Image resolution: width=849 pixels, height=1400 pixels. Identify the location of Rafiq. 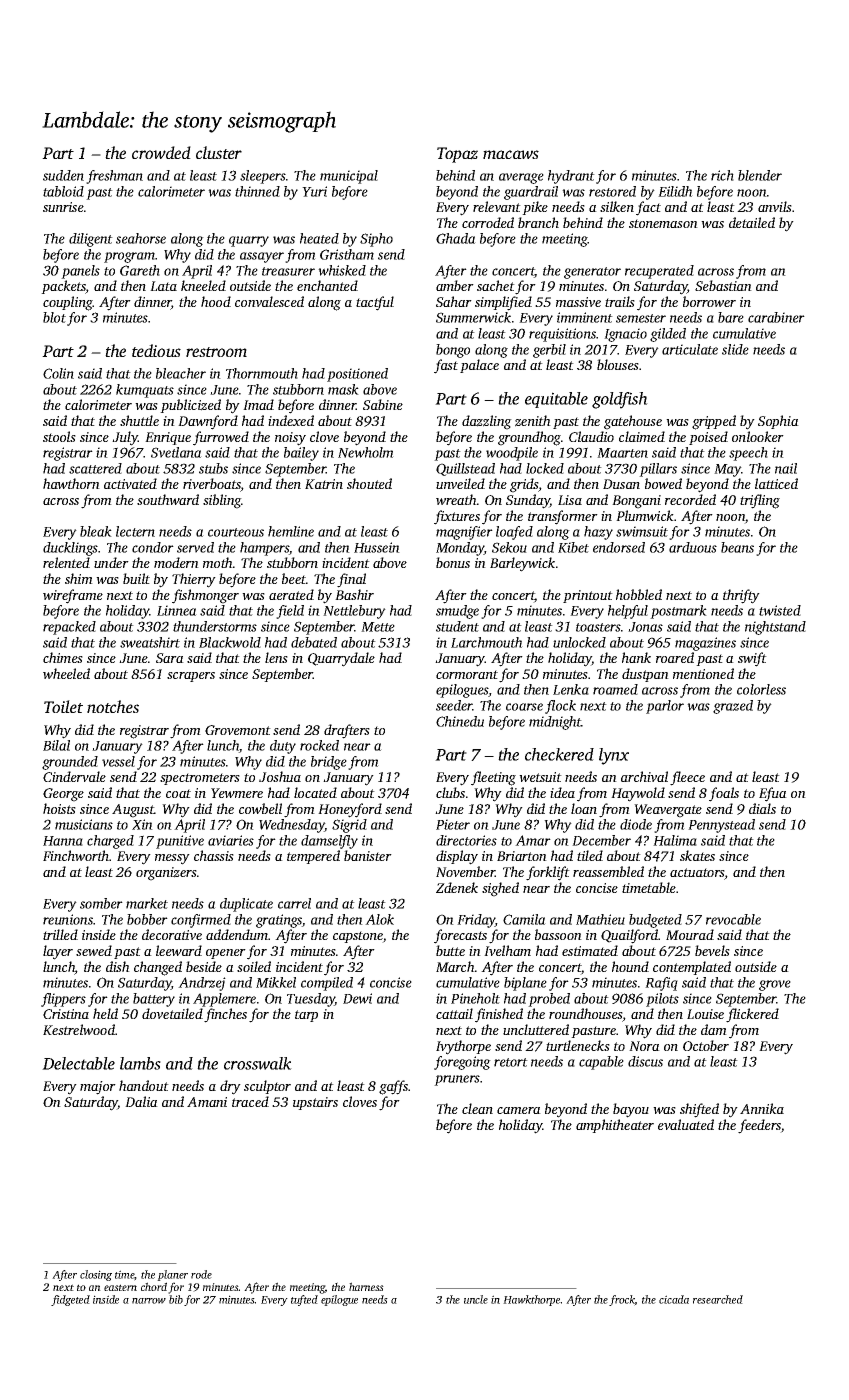
(661, 984).
